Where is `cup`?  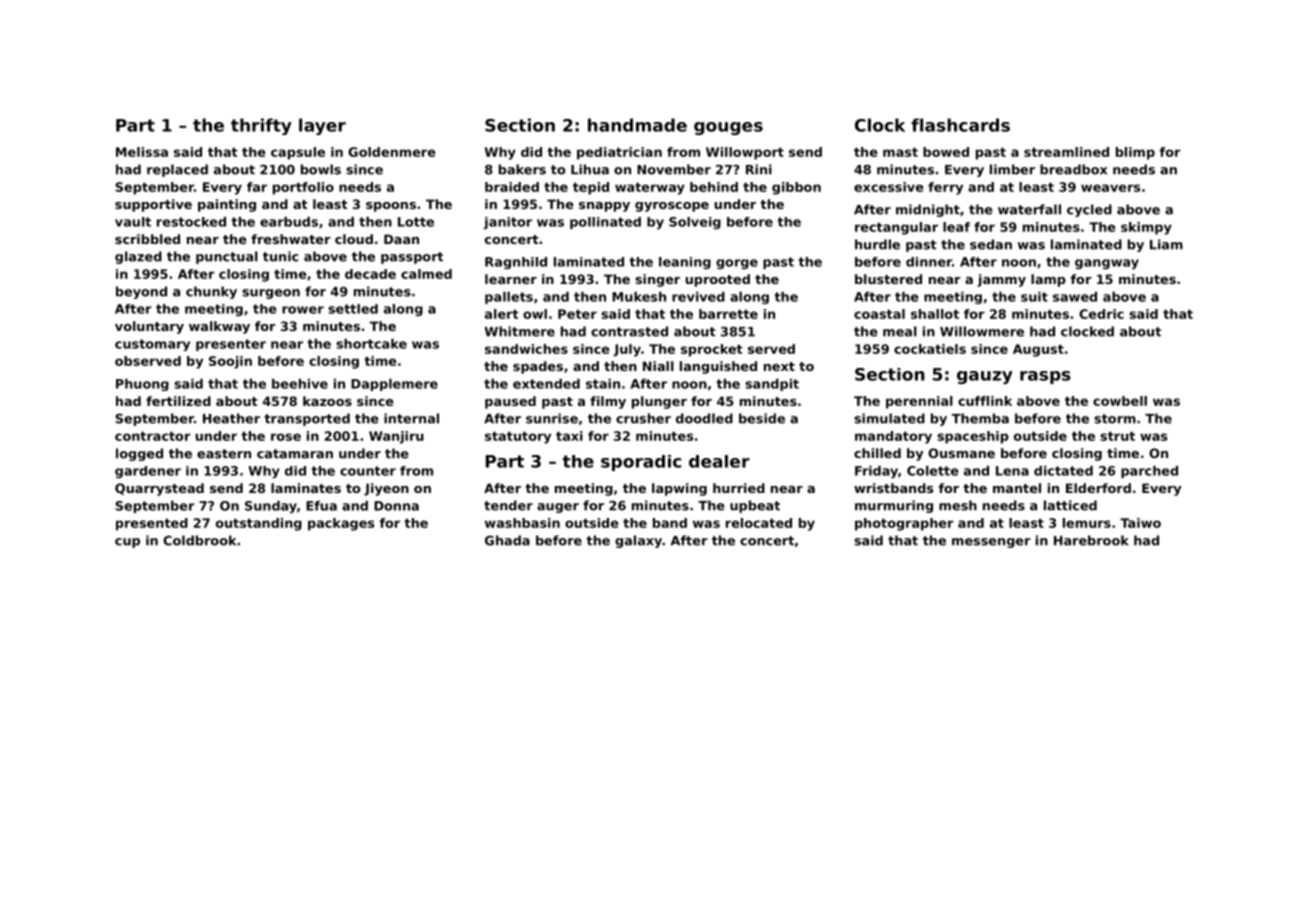 cup is located at coordinates (127, 543).
